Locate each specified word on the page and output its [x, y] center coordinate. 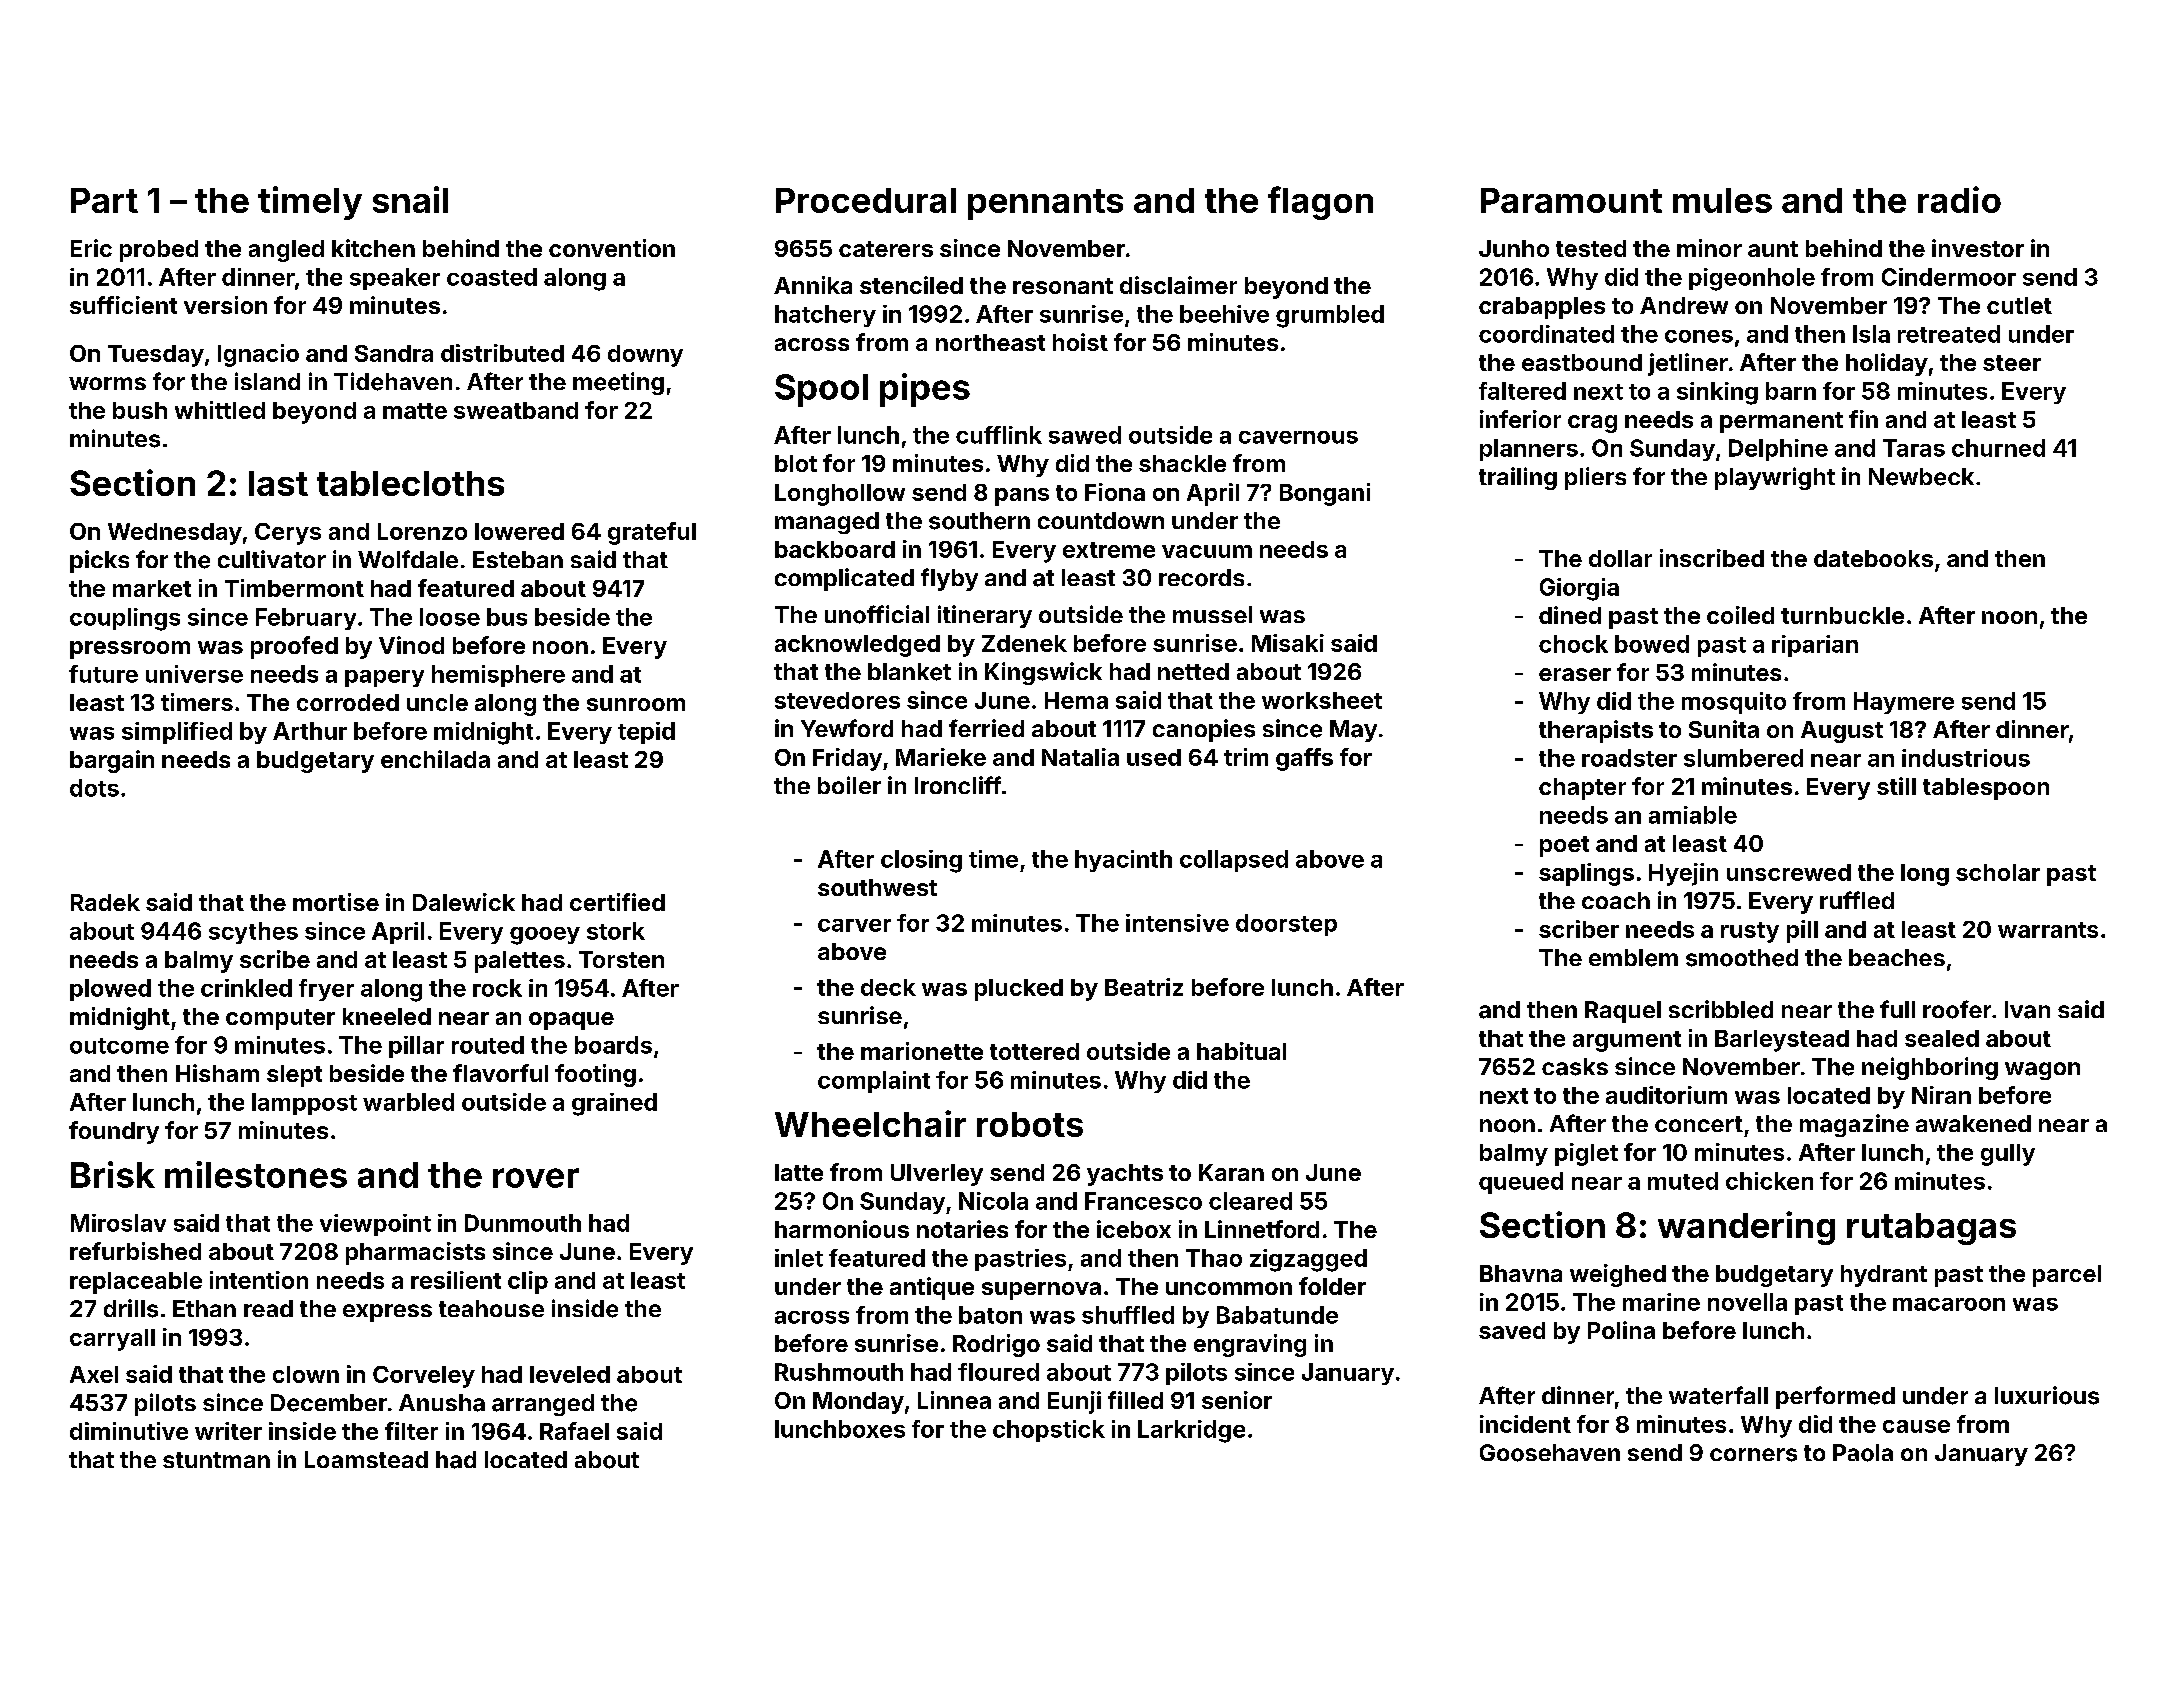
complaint [874, 1082]
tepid [646, 733]
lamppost [304, 1104]
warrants [2048, 930]
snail [410, 199]
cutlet [2019, 305]
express [387, 1313]
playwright [1775, 478]
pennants [1045, 204]
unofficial [877, 614]
